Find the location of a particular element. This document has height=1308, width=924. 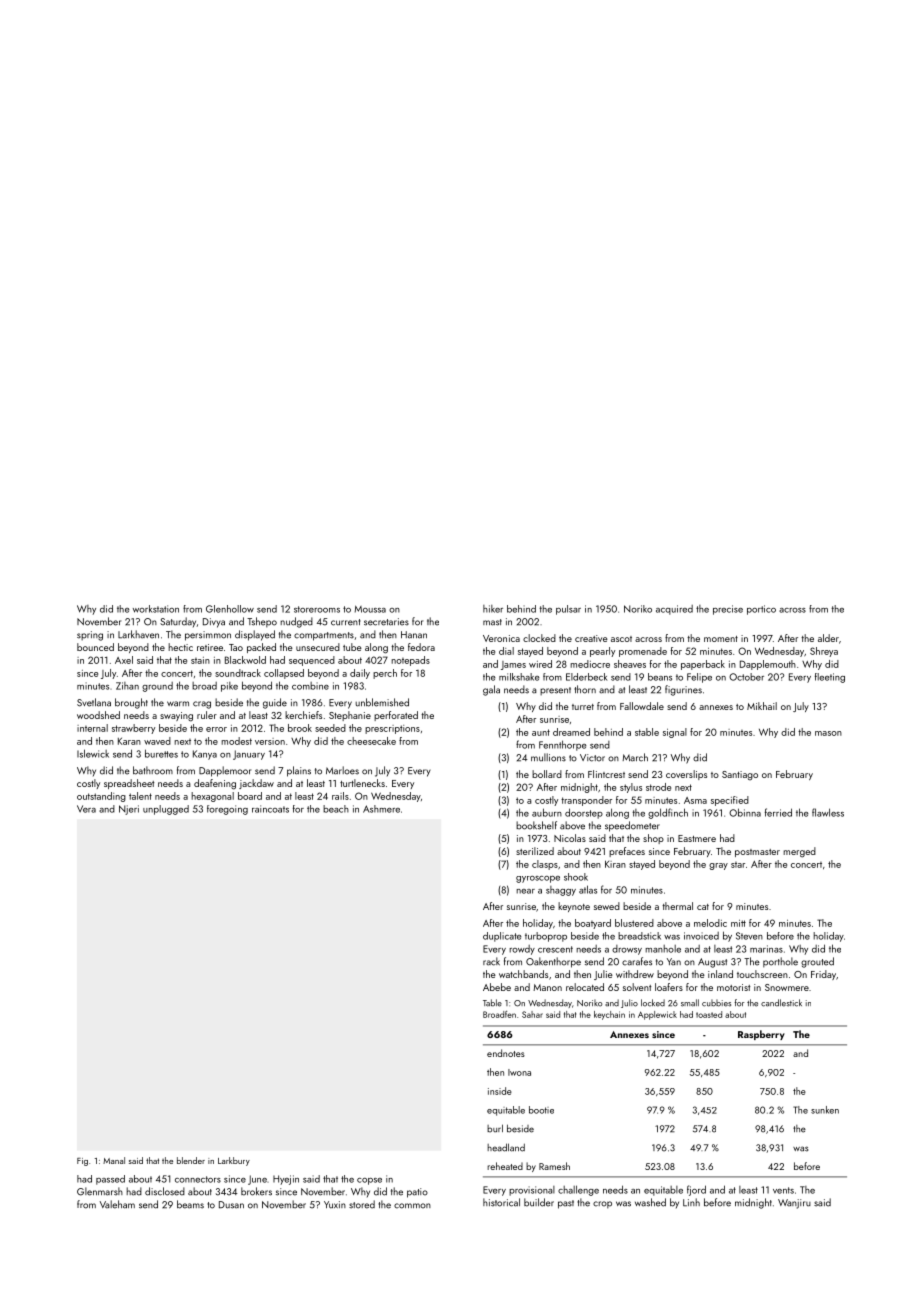

Friday is located at coordinates (823, 975).
